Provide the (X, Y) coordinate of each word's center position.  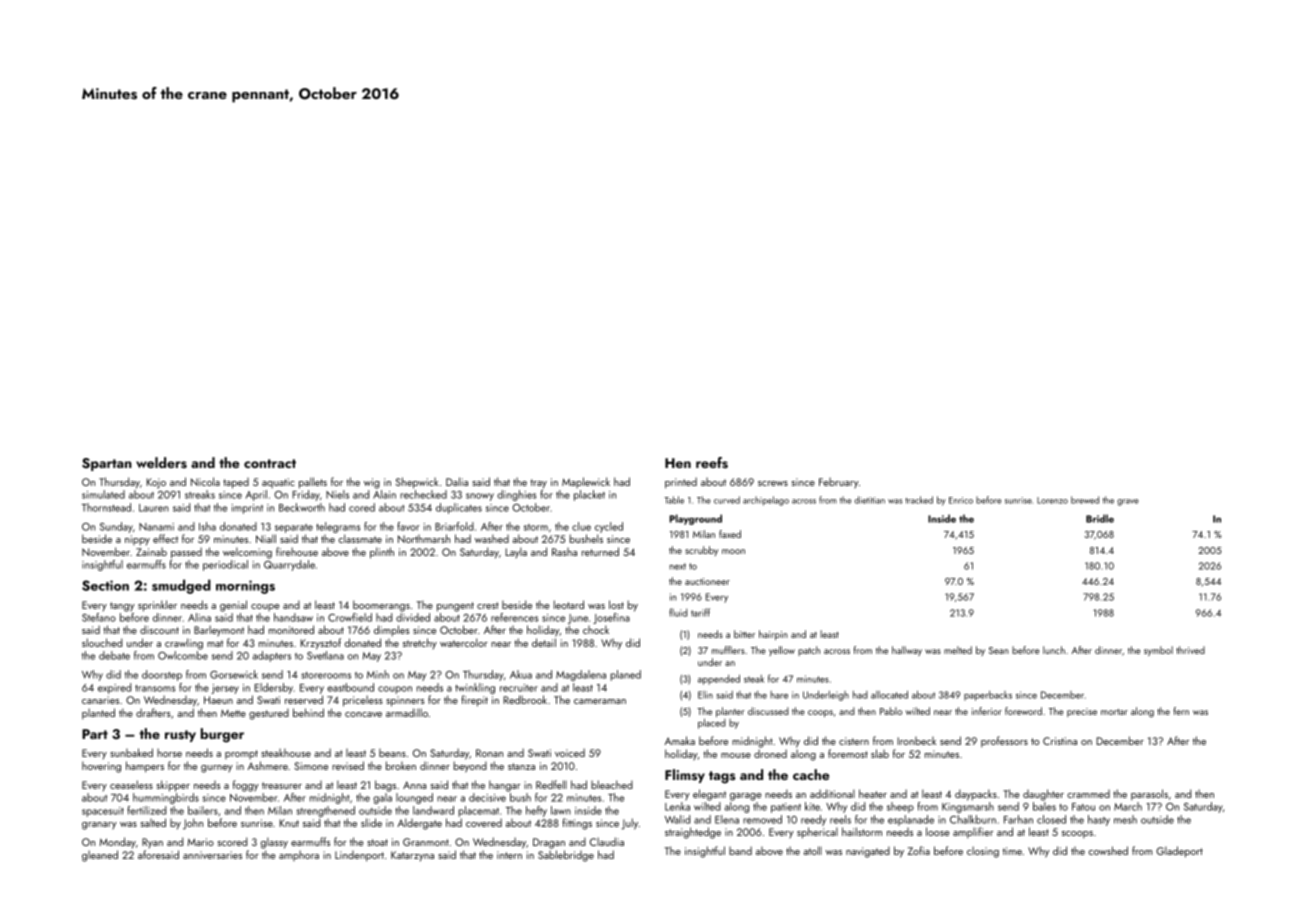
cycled (609, 527)
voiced (570, 752)
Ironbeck (916, 741)
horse (169, 752)
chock (596, 629)
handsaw (293, 617)
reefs (712, 463)
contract (270, 463)
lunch (1054, 650)
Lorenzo (1052, 500)
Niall (266, 538)
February (839, 483)
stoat (377, 842)
